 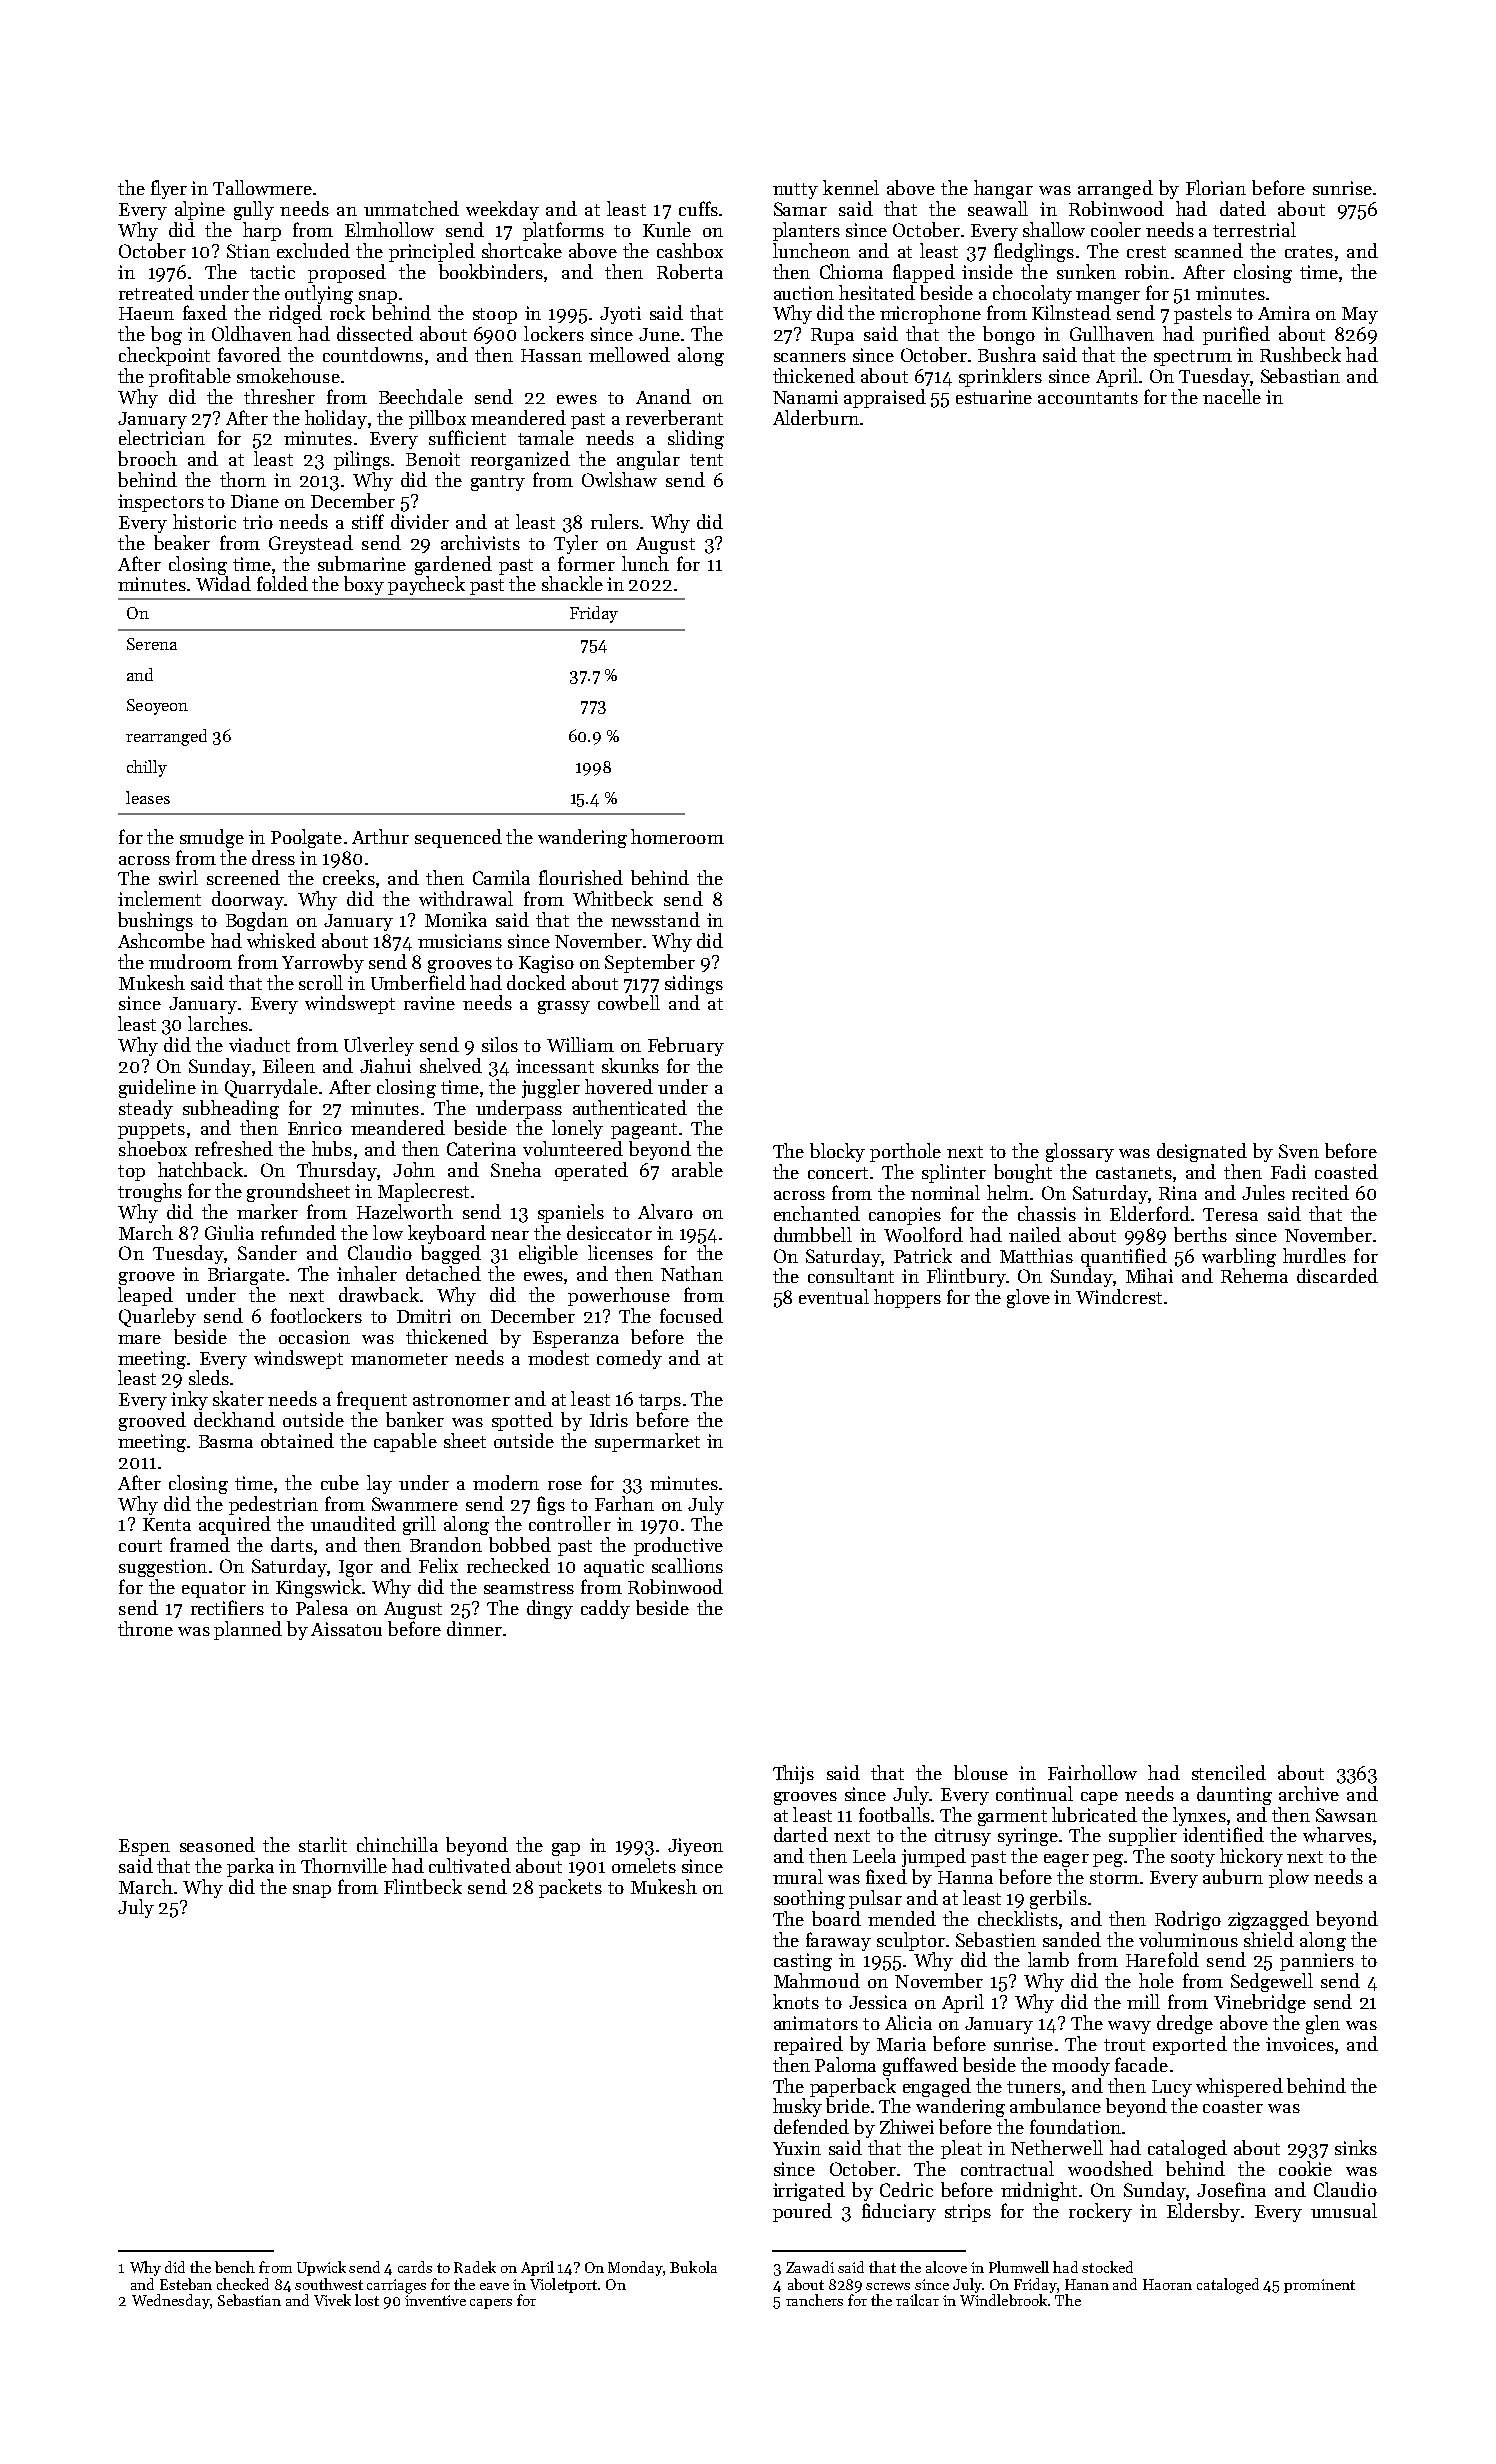 I want to click on Jiyeon, so click(x=695, y=1847).
